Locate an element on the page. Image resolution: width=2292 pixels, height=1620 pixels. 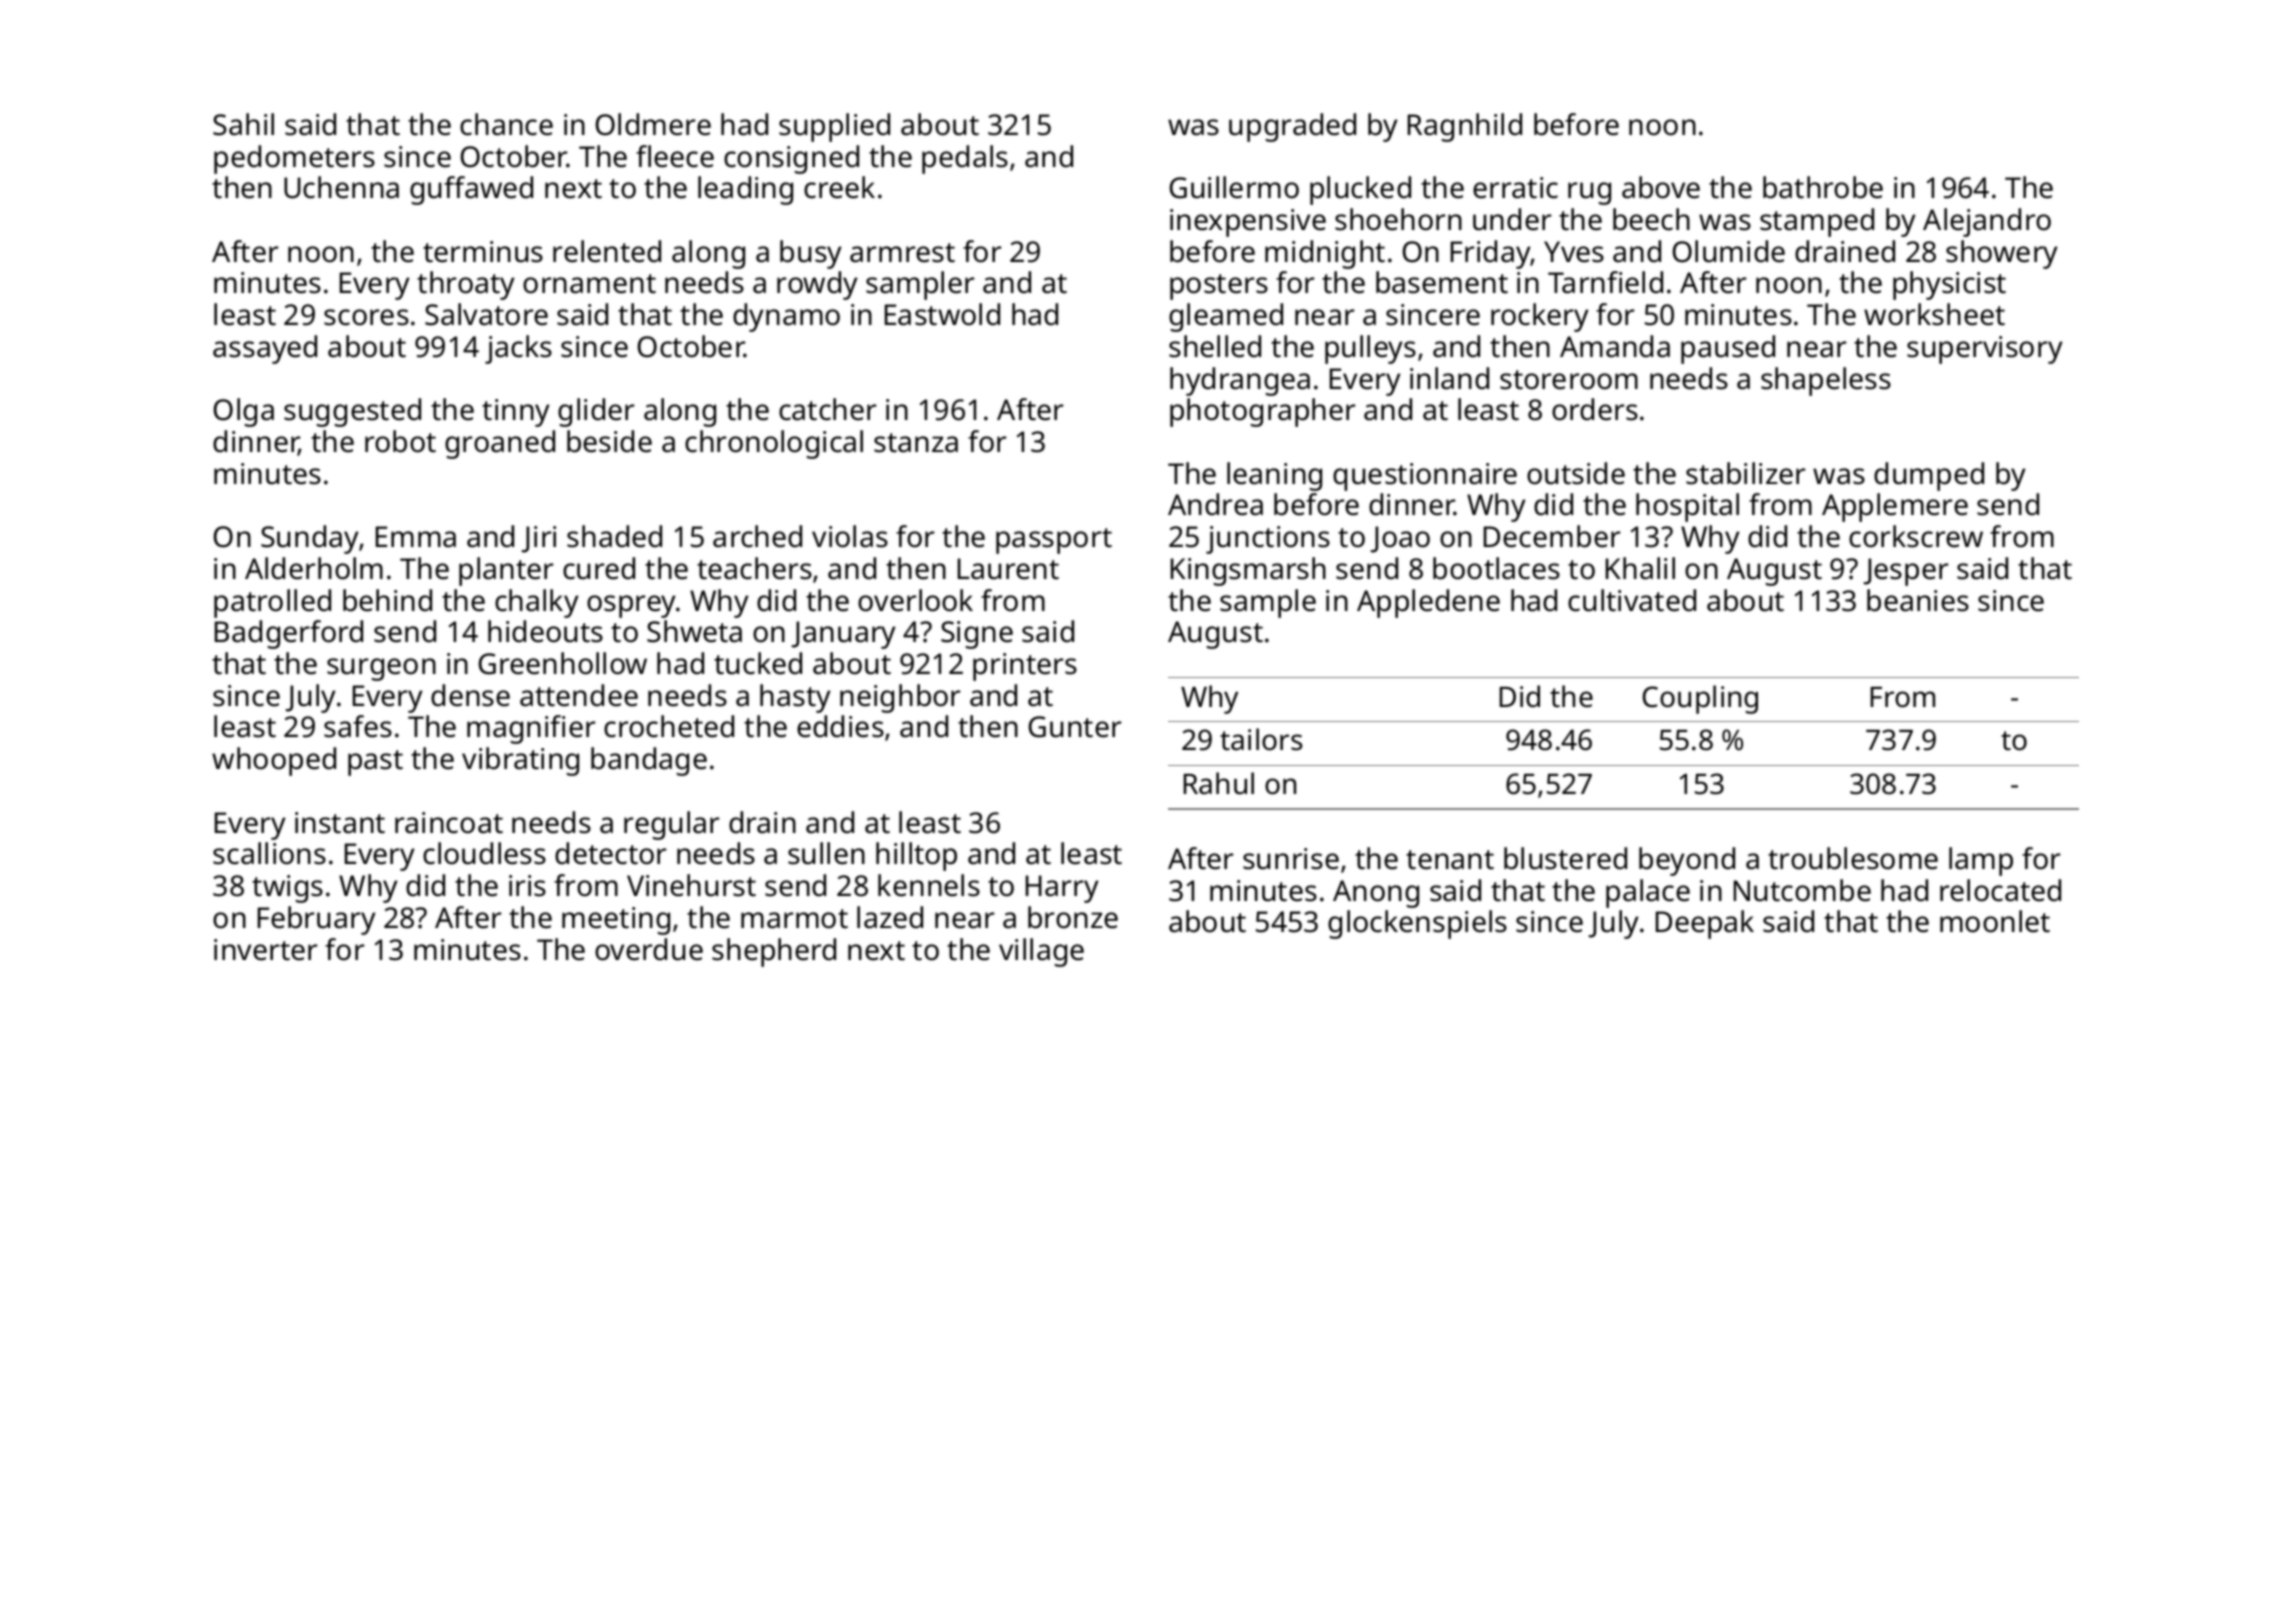
Uchenna is located at coordinates (341, 187).
